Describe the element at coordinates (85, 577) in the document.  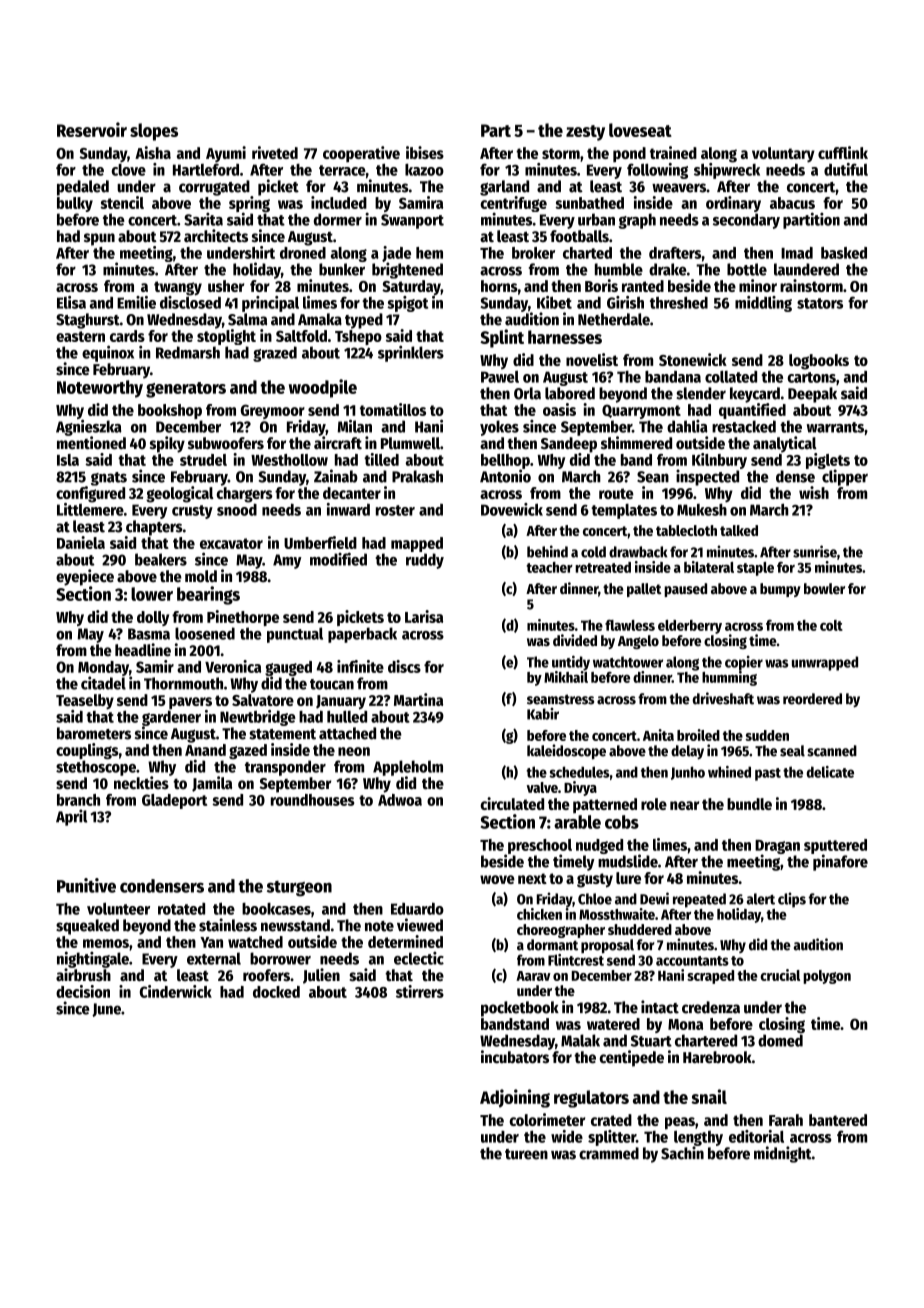
I see `eyepiece` at that location.
